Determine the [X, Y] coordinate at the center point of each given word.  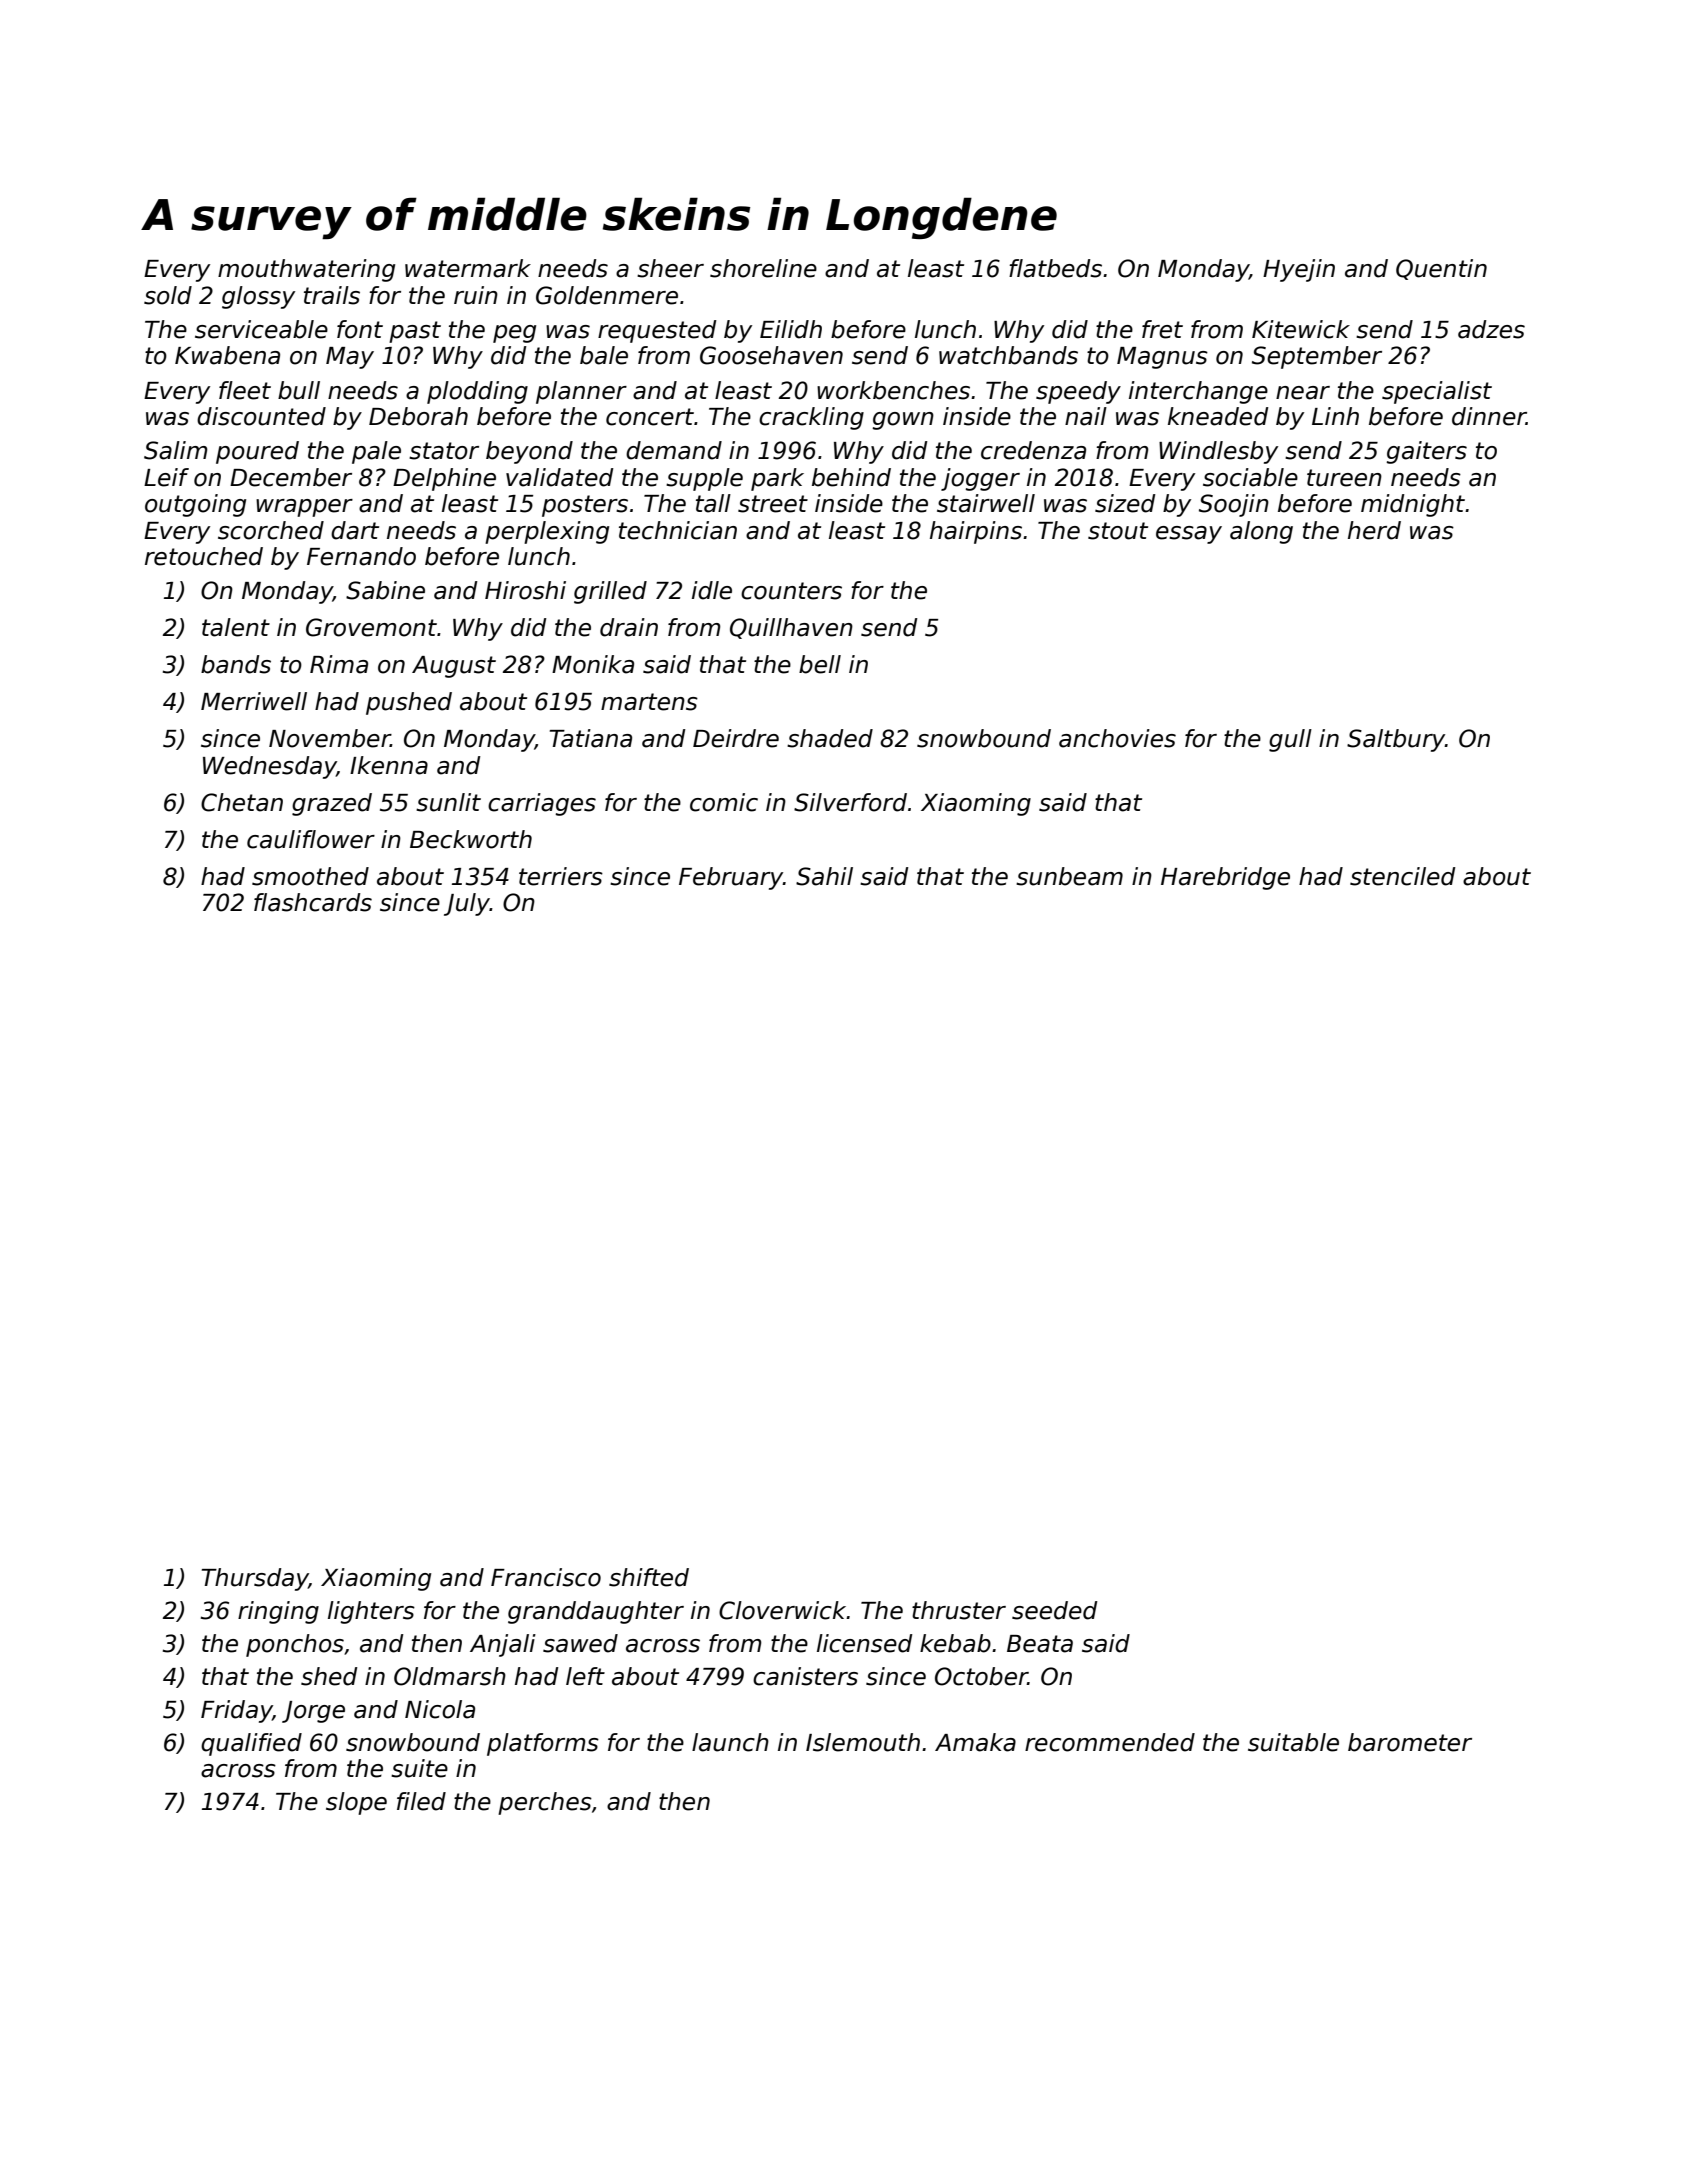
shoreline [763, 268]
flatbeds [1055, 268]
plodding [477, 392]
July [467, 904]
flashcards [313, 902]
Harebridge [1225, 878]
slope [356, 1803]
